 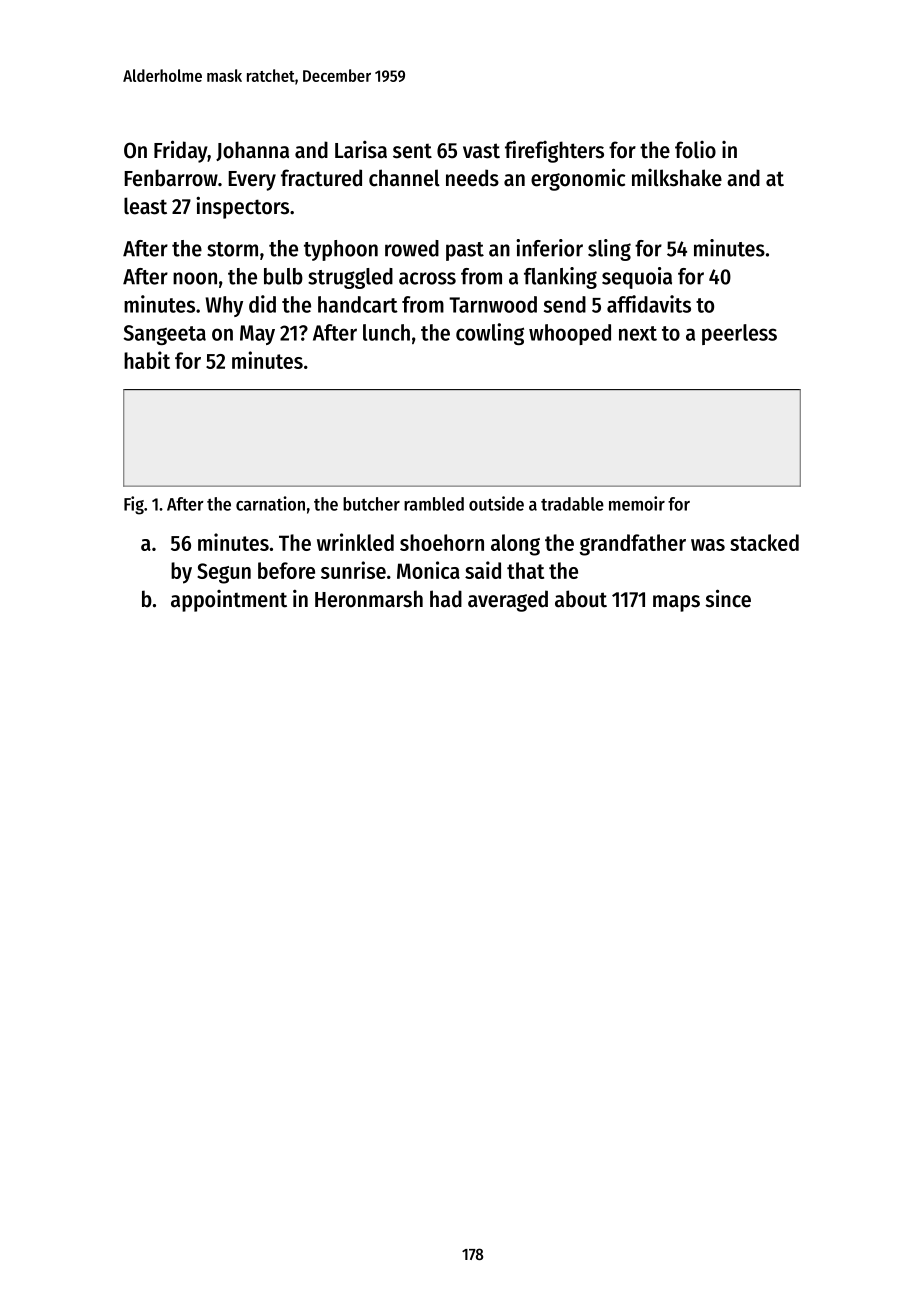 What do you see at coordinates (739, 334) in the document?
I see `peerless` at bounding box center [739, 334].
